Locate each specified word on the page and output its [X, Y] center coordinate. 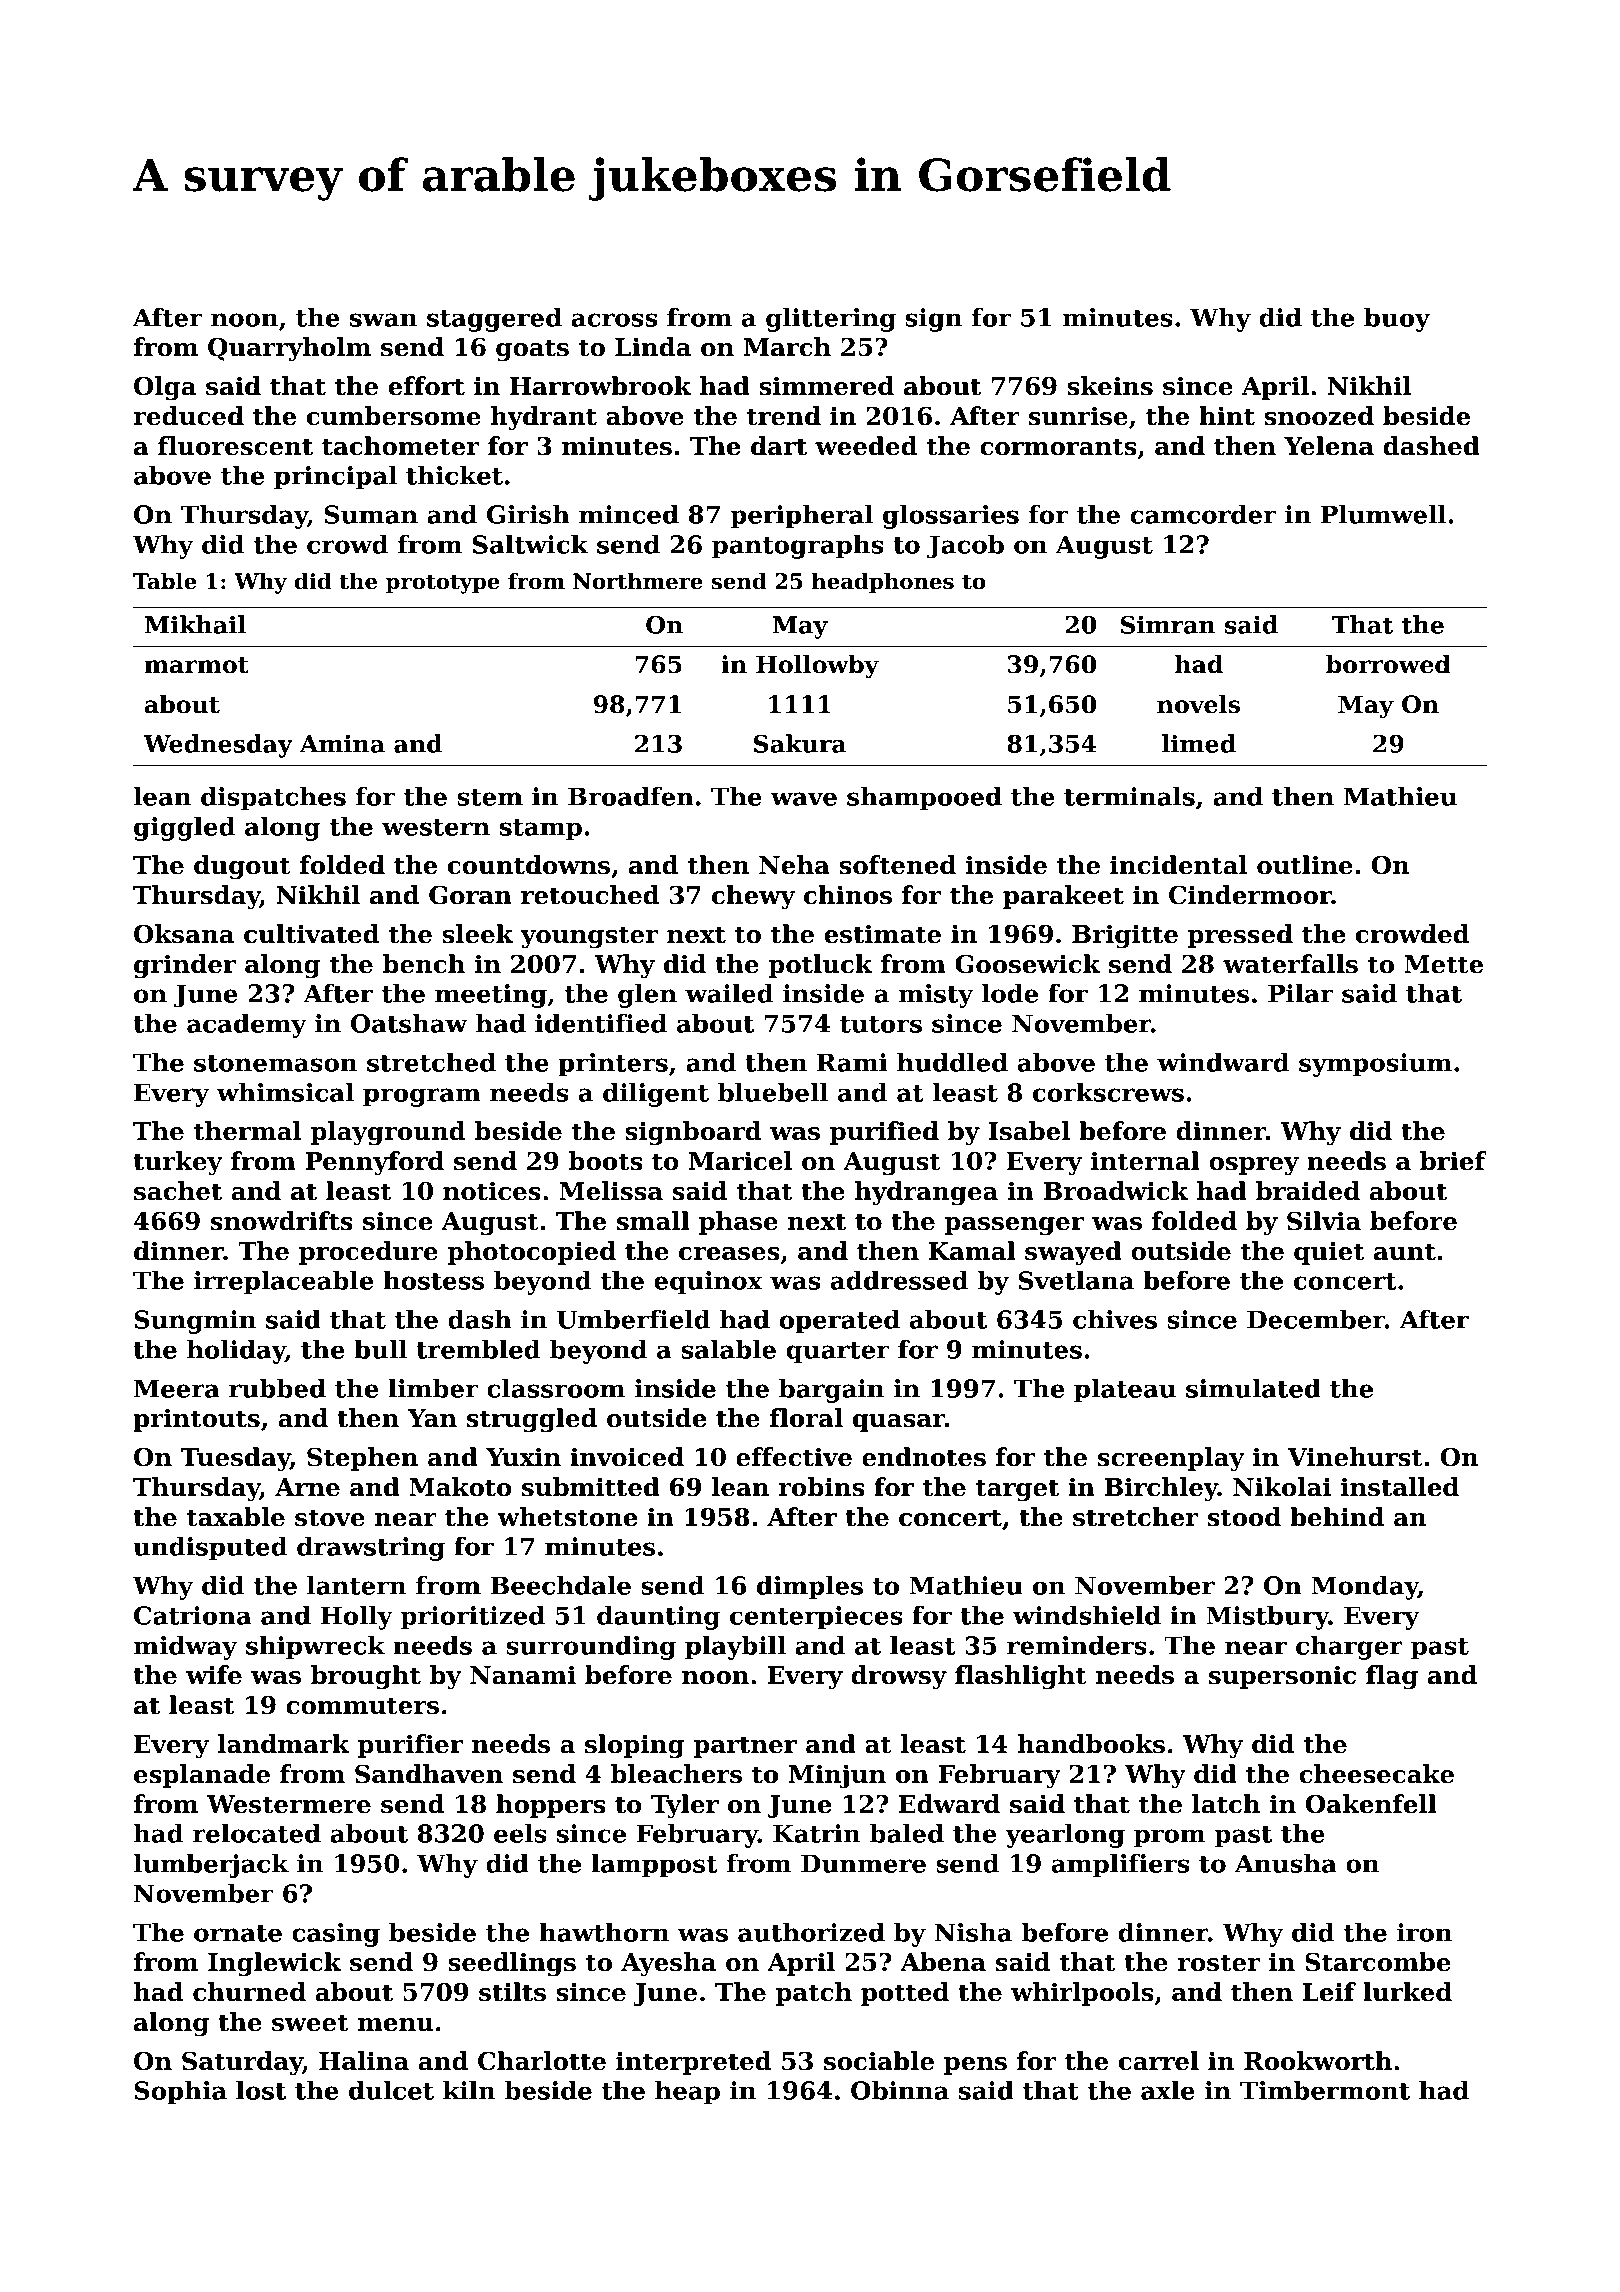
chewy [753, 897]
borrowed [1388, 664]
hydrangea [926, 1193]
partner [745, 1747]
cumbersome [394, 416]
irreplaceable [283, 1282]
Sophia [180, 2092]
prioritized [473, 1617]
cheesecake [1376, 1774]
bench [424, 964]
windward [1223, 1062]
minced [629, 514]
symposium [1375, 1065]
